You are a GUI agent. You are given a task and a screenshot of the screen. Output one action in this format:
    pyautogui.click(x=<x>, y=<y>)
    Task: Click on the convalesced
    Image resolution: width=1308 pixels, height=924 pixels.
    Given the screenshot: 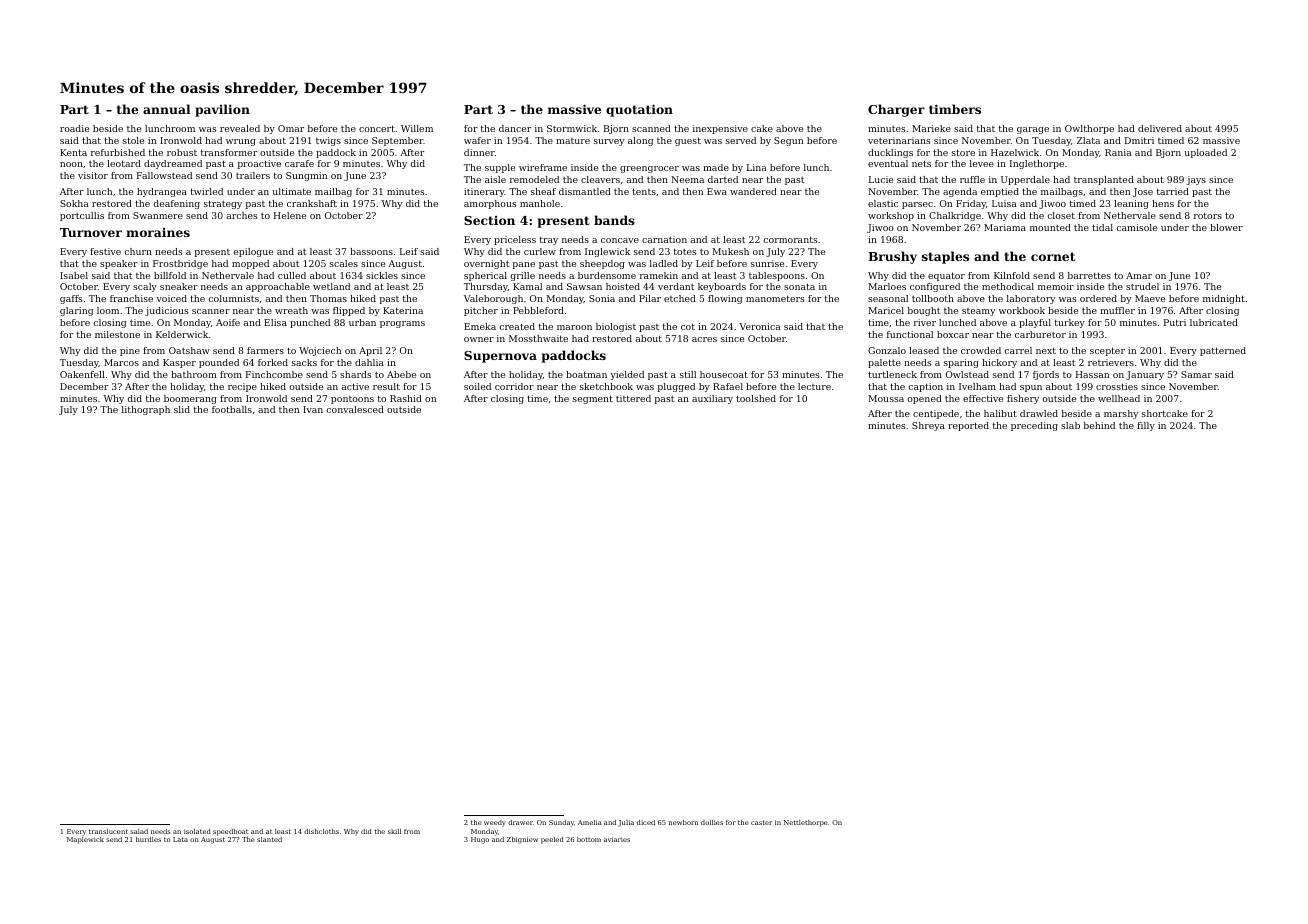 What is the action you would take?
    pyautogui.click(x=355, y=409)
